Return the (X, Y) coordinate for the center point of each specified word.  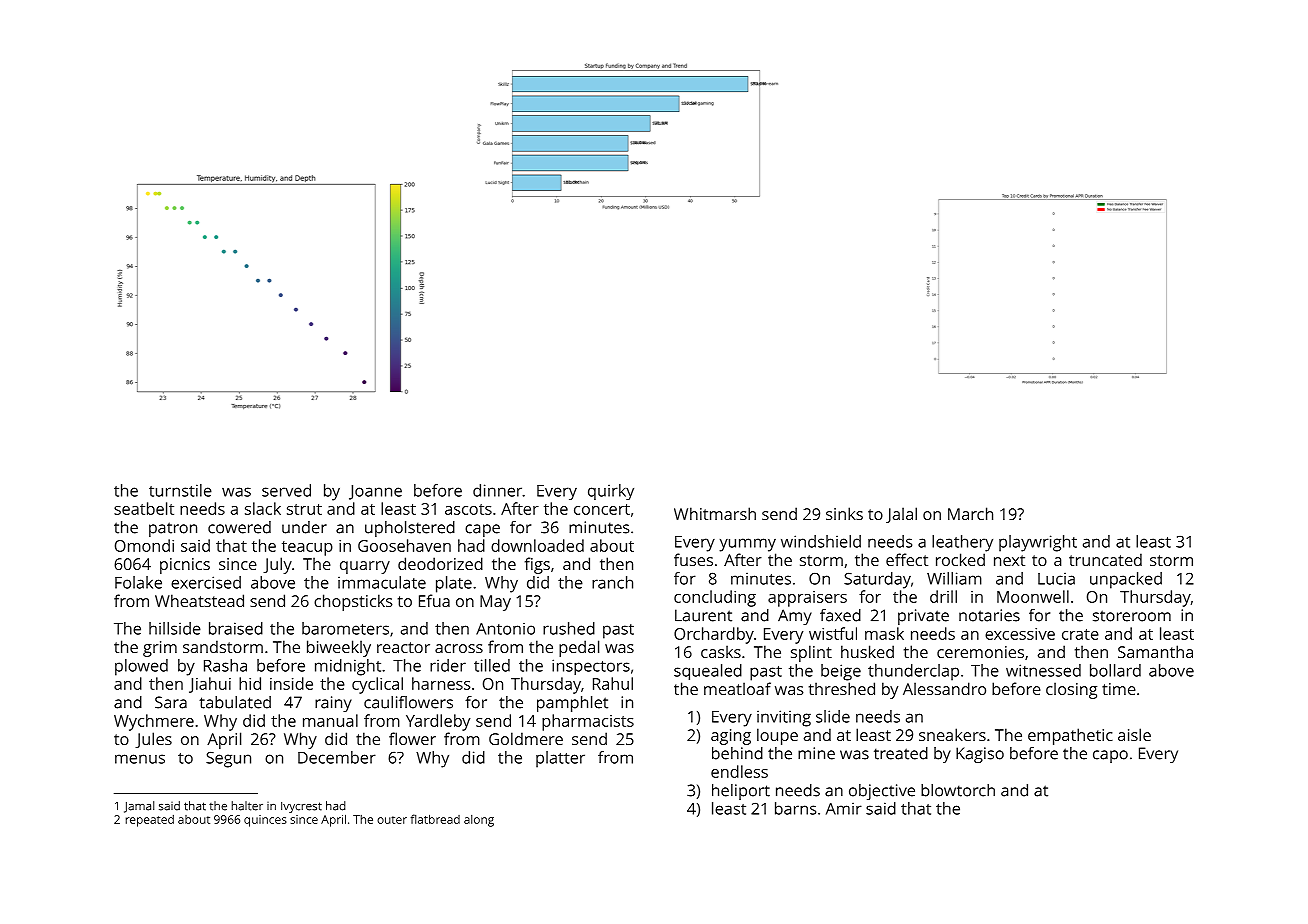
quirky (611, 492)
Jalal (901, 515)
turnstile (180, 490)
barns (795, 808)
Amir (844, 808)
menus (140, 759)
